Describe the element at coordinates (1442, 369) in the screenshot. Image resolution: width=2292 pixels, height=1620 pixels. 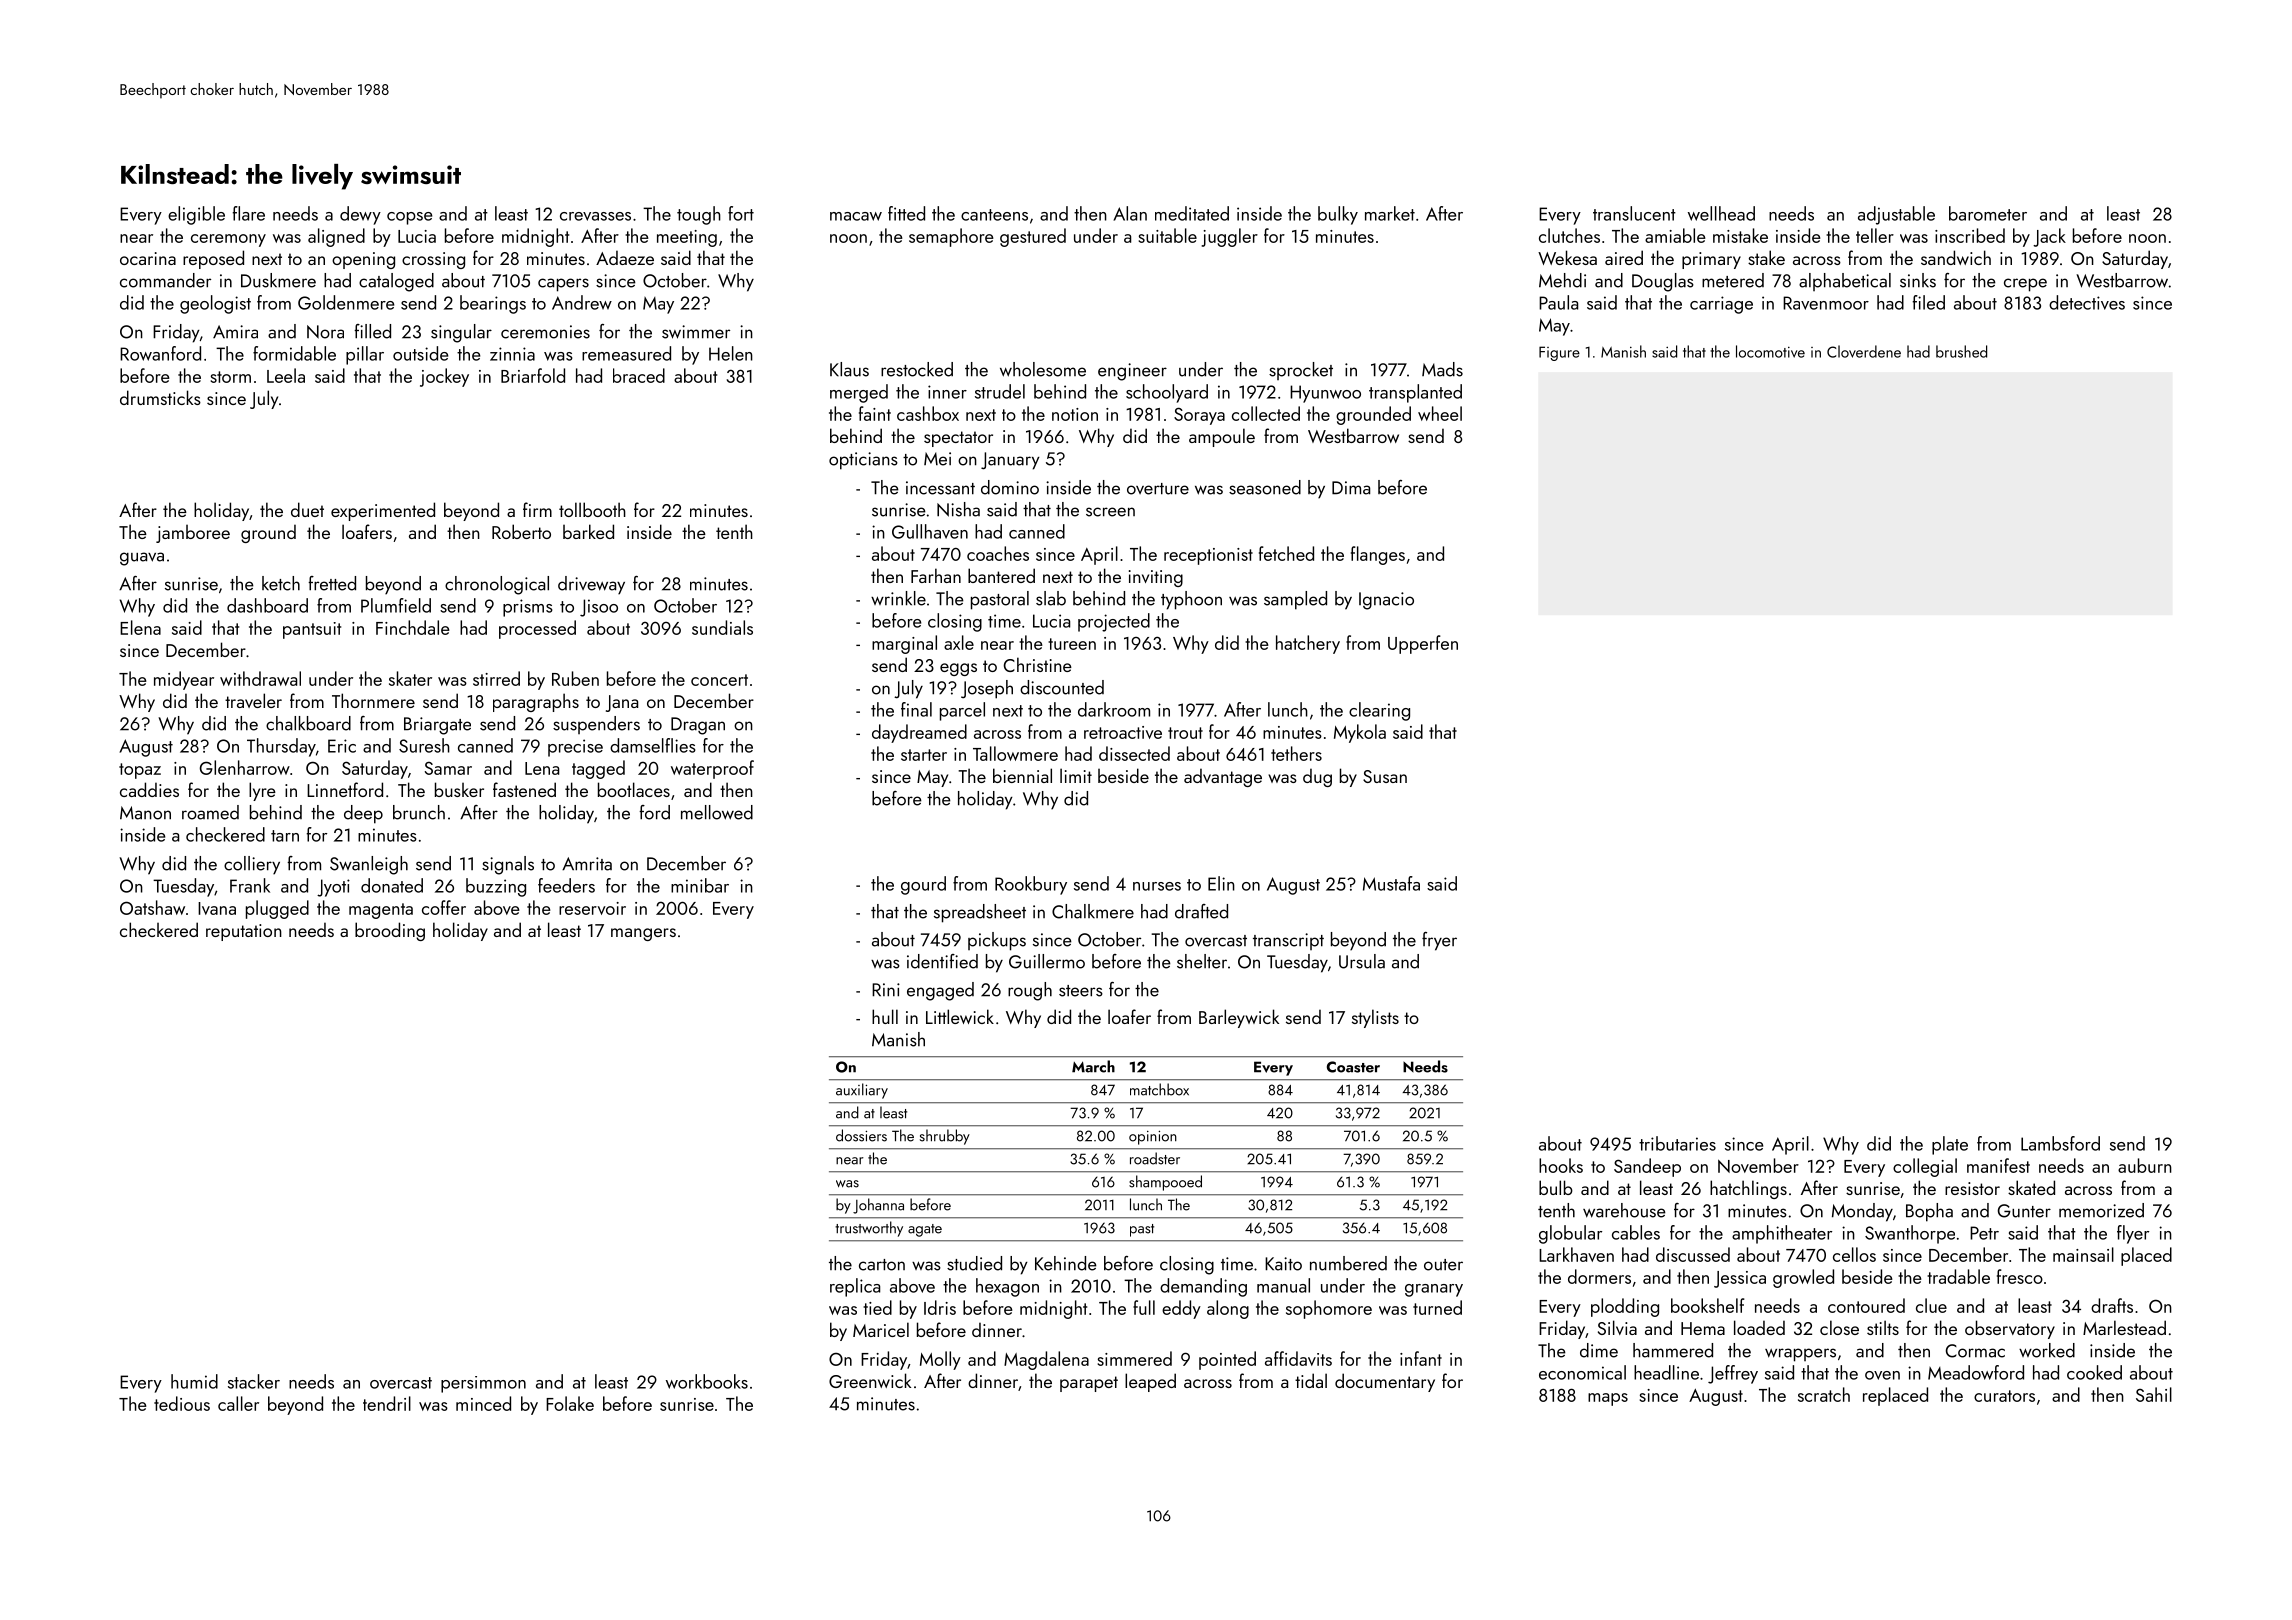
I see `Mads` at that location.
